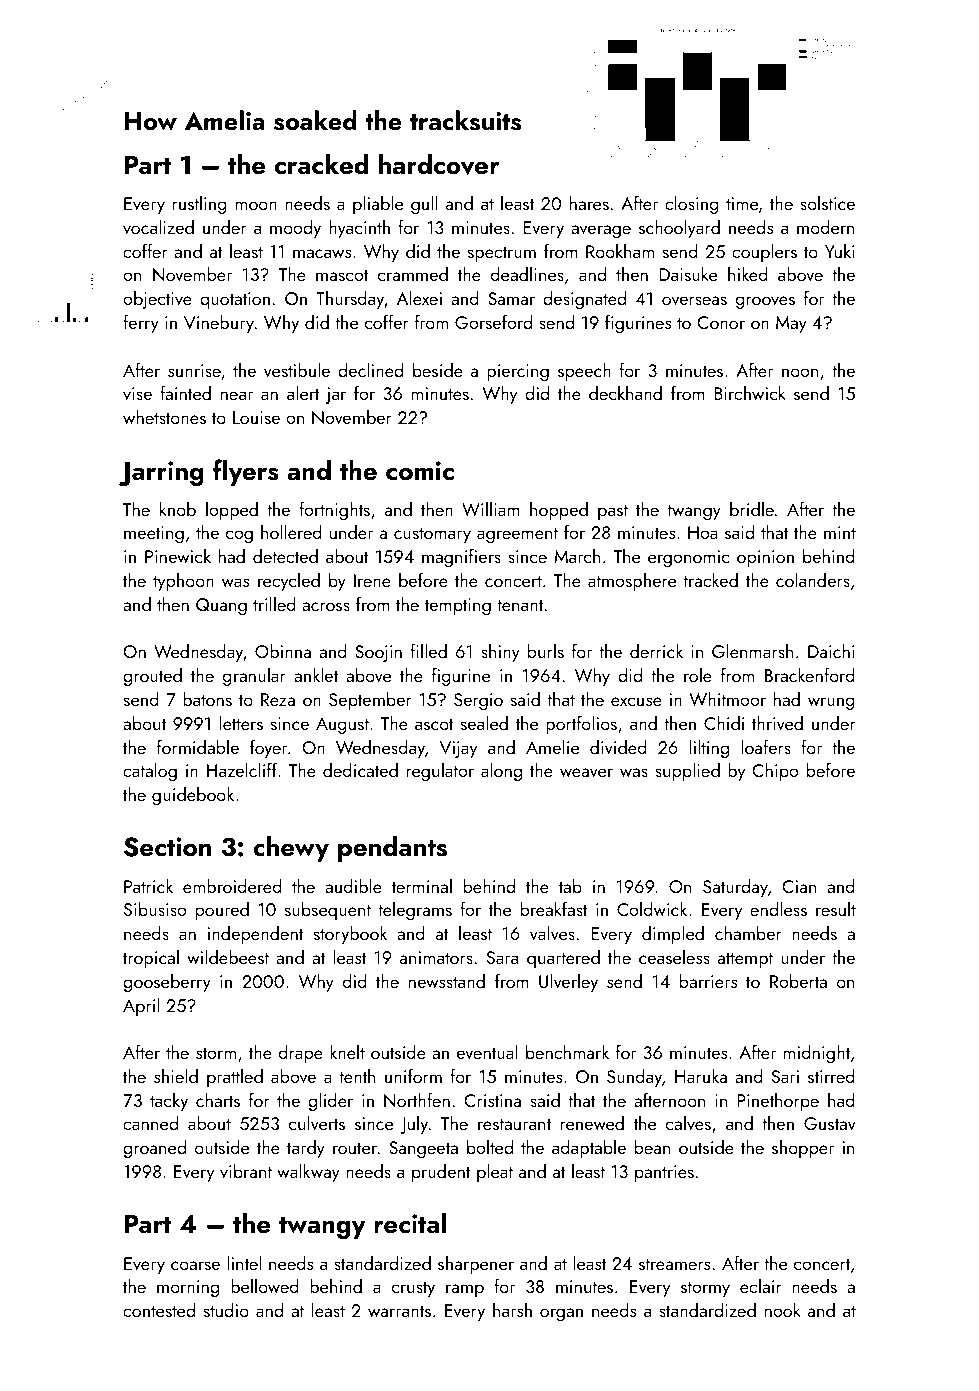 This screenshot has width=979, height=1391. What do you see at coordinates (410, 1223) in the screenshot?
I see `recital` at bounding box center [410, 1223].
